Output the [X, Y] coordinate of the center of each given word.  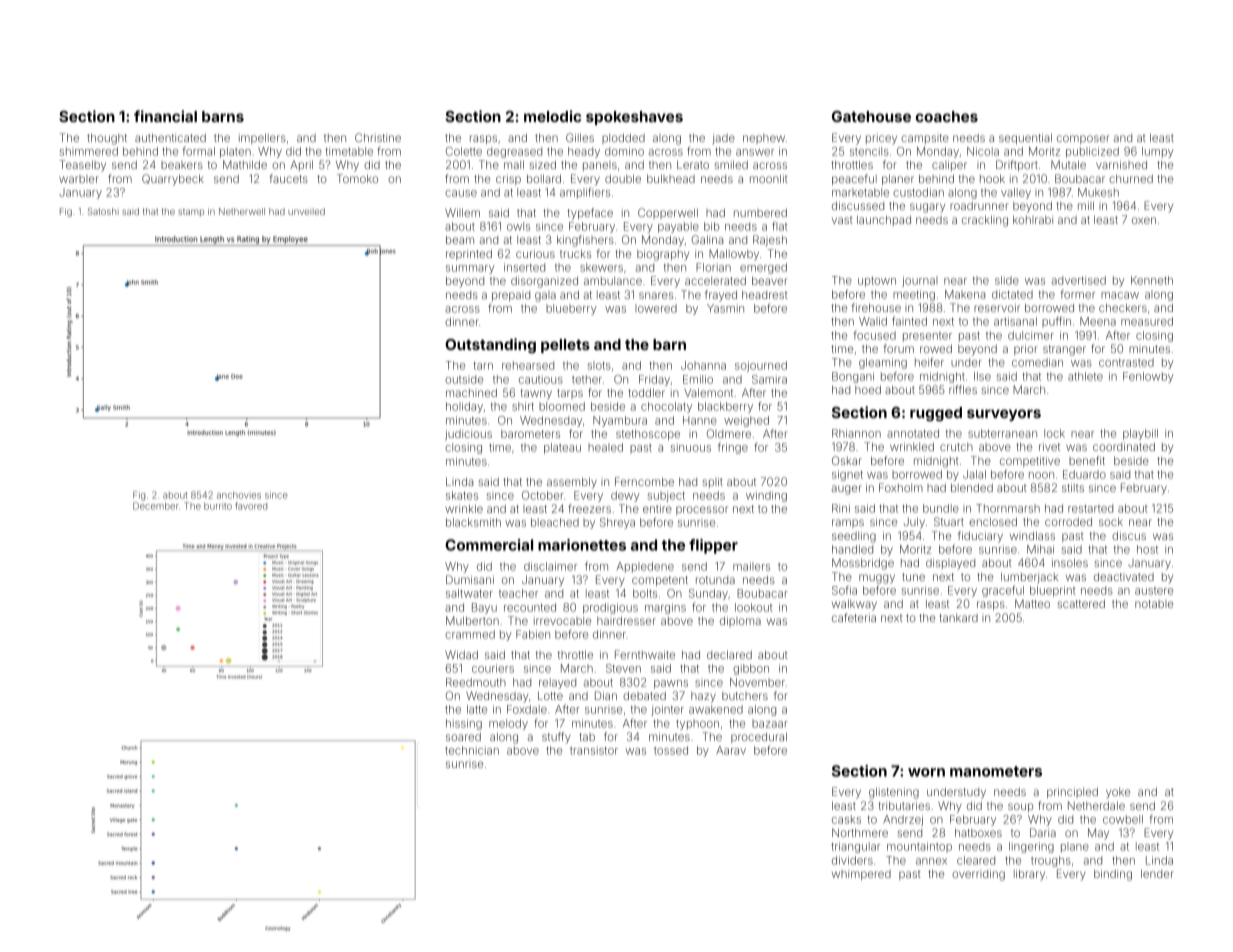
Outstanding [490, 346]
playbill [1140, 434]
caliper [949, 165]
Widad [461, 654]
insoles [1070, 562]
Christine [378, 137]
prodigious [610, 608]
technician [472, 750]
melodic [552, 116]
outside [464, 379]
